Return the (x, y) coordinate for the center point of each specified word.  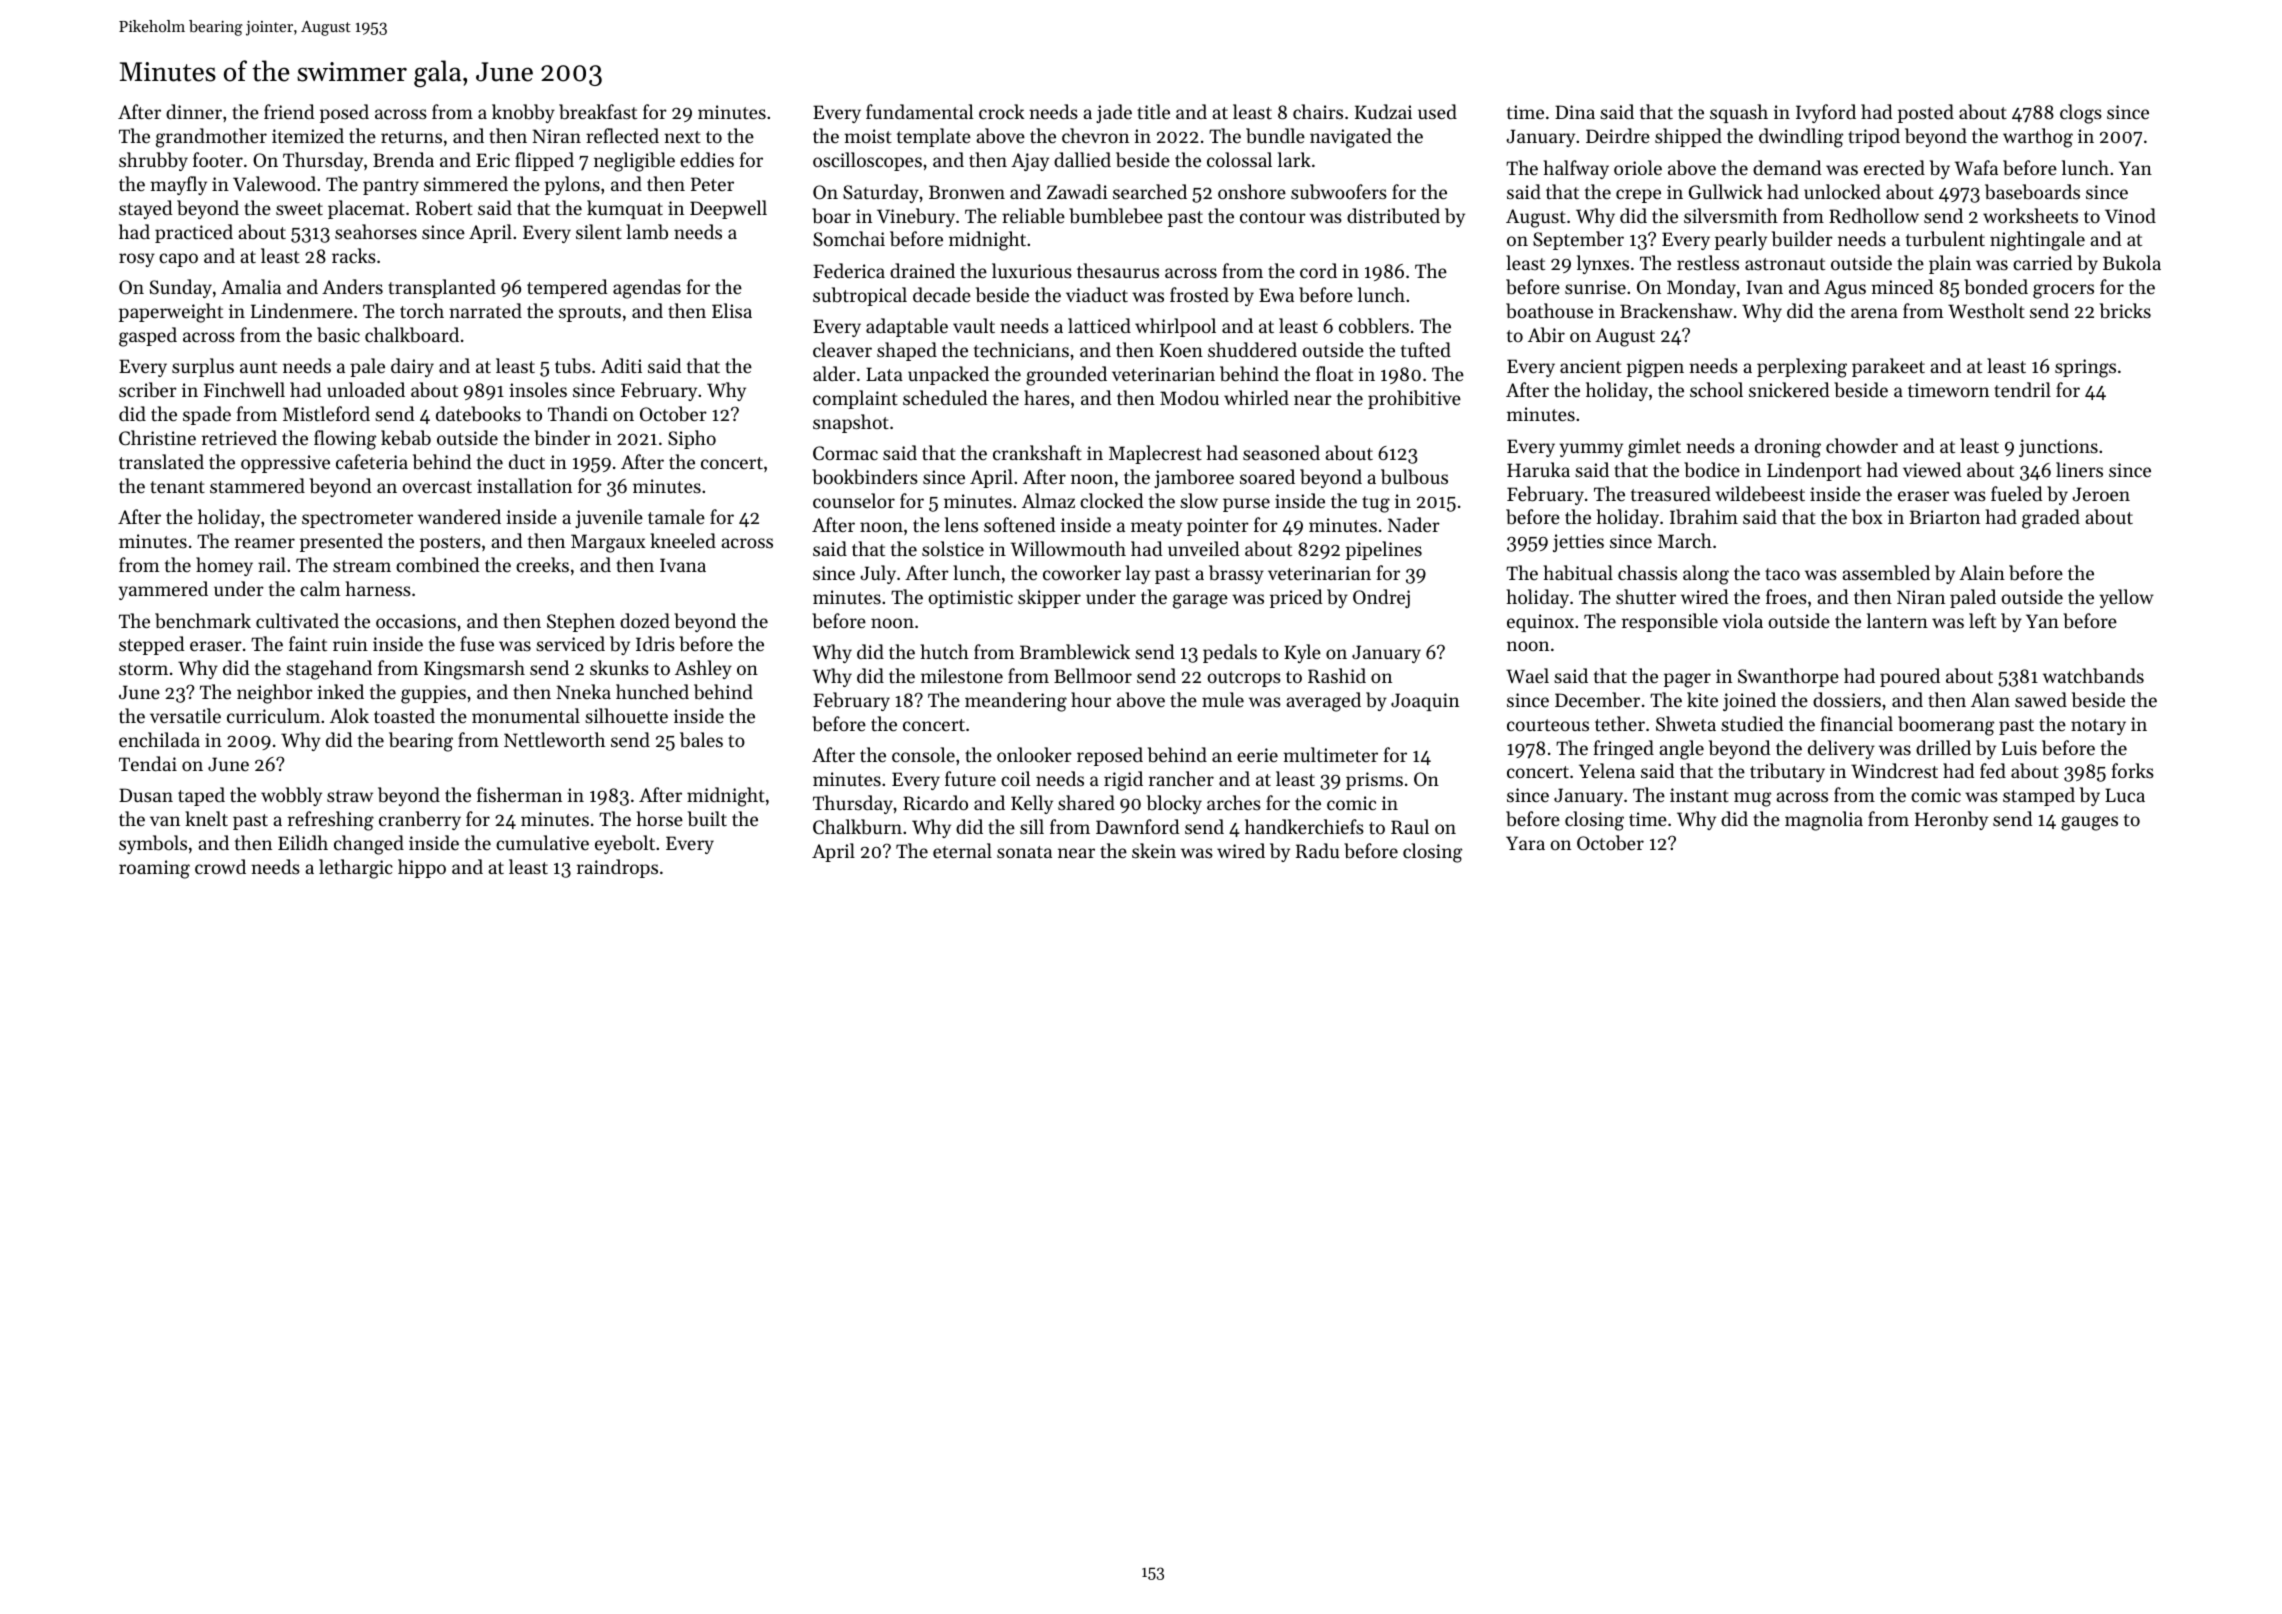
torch (422, 310)
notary (2098, 727)
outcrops (1244, 679)
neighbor (275, 694)
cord (1318, 270)
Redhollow (1874, 215)
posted (1926, 113)
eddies (707, 159)
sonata (1024, 852)
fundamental (920, 111)
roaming (154, 869)
